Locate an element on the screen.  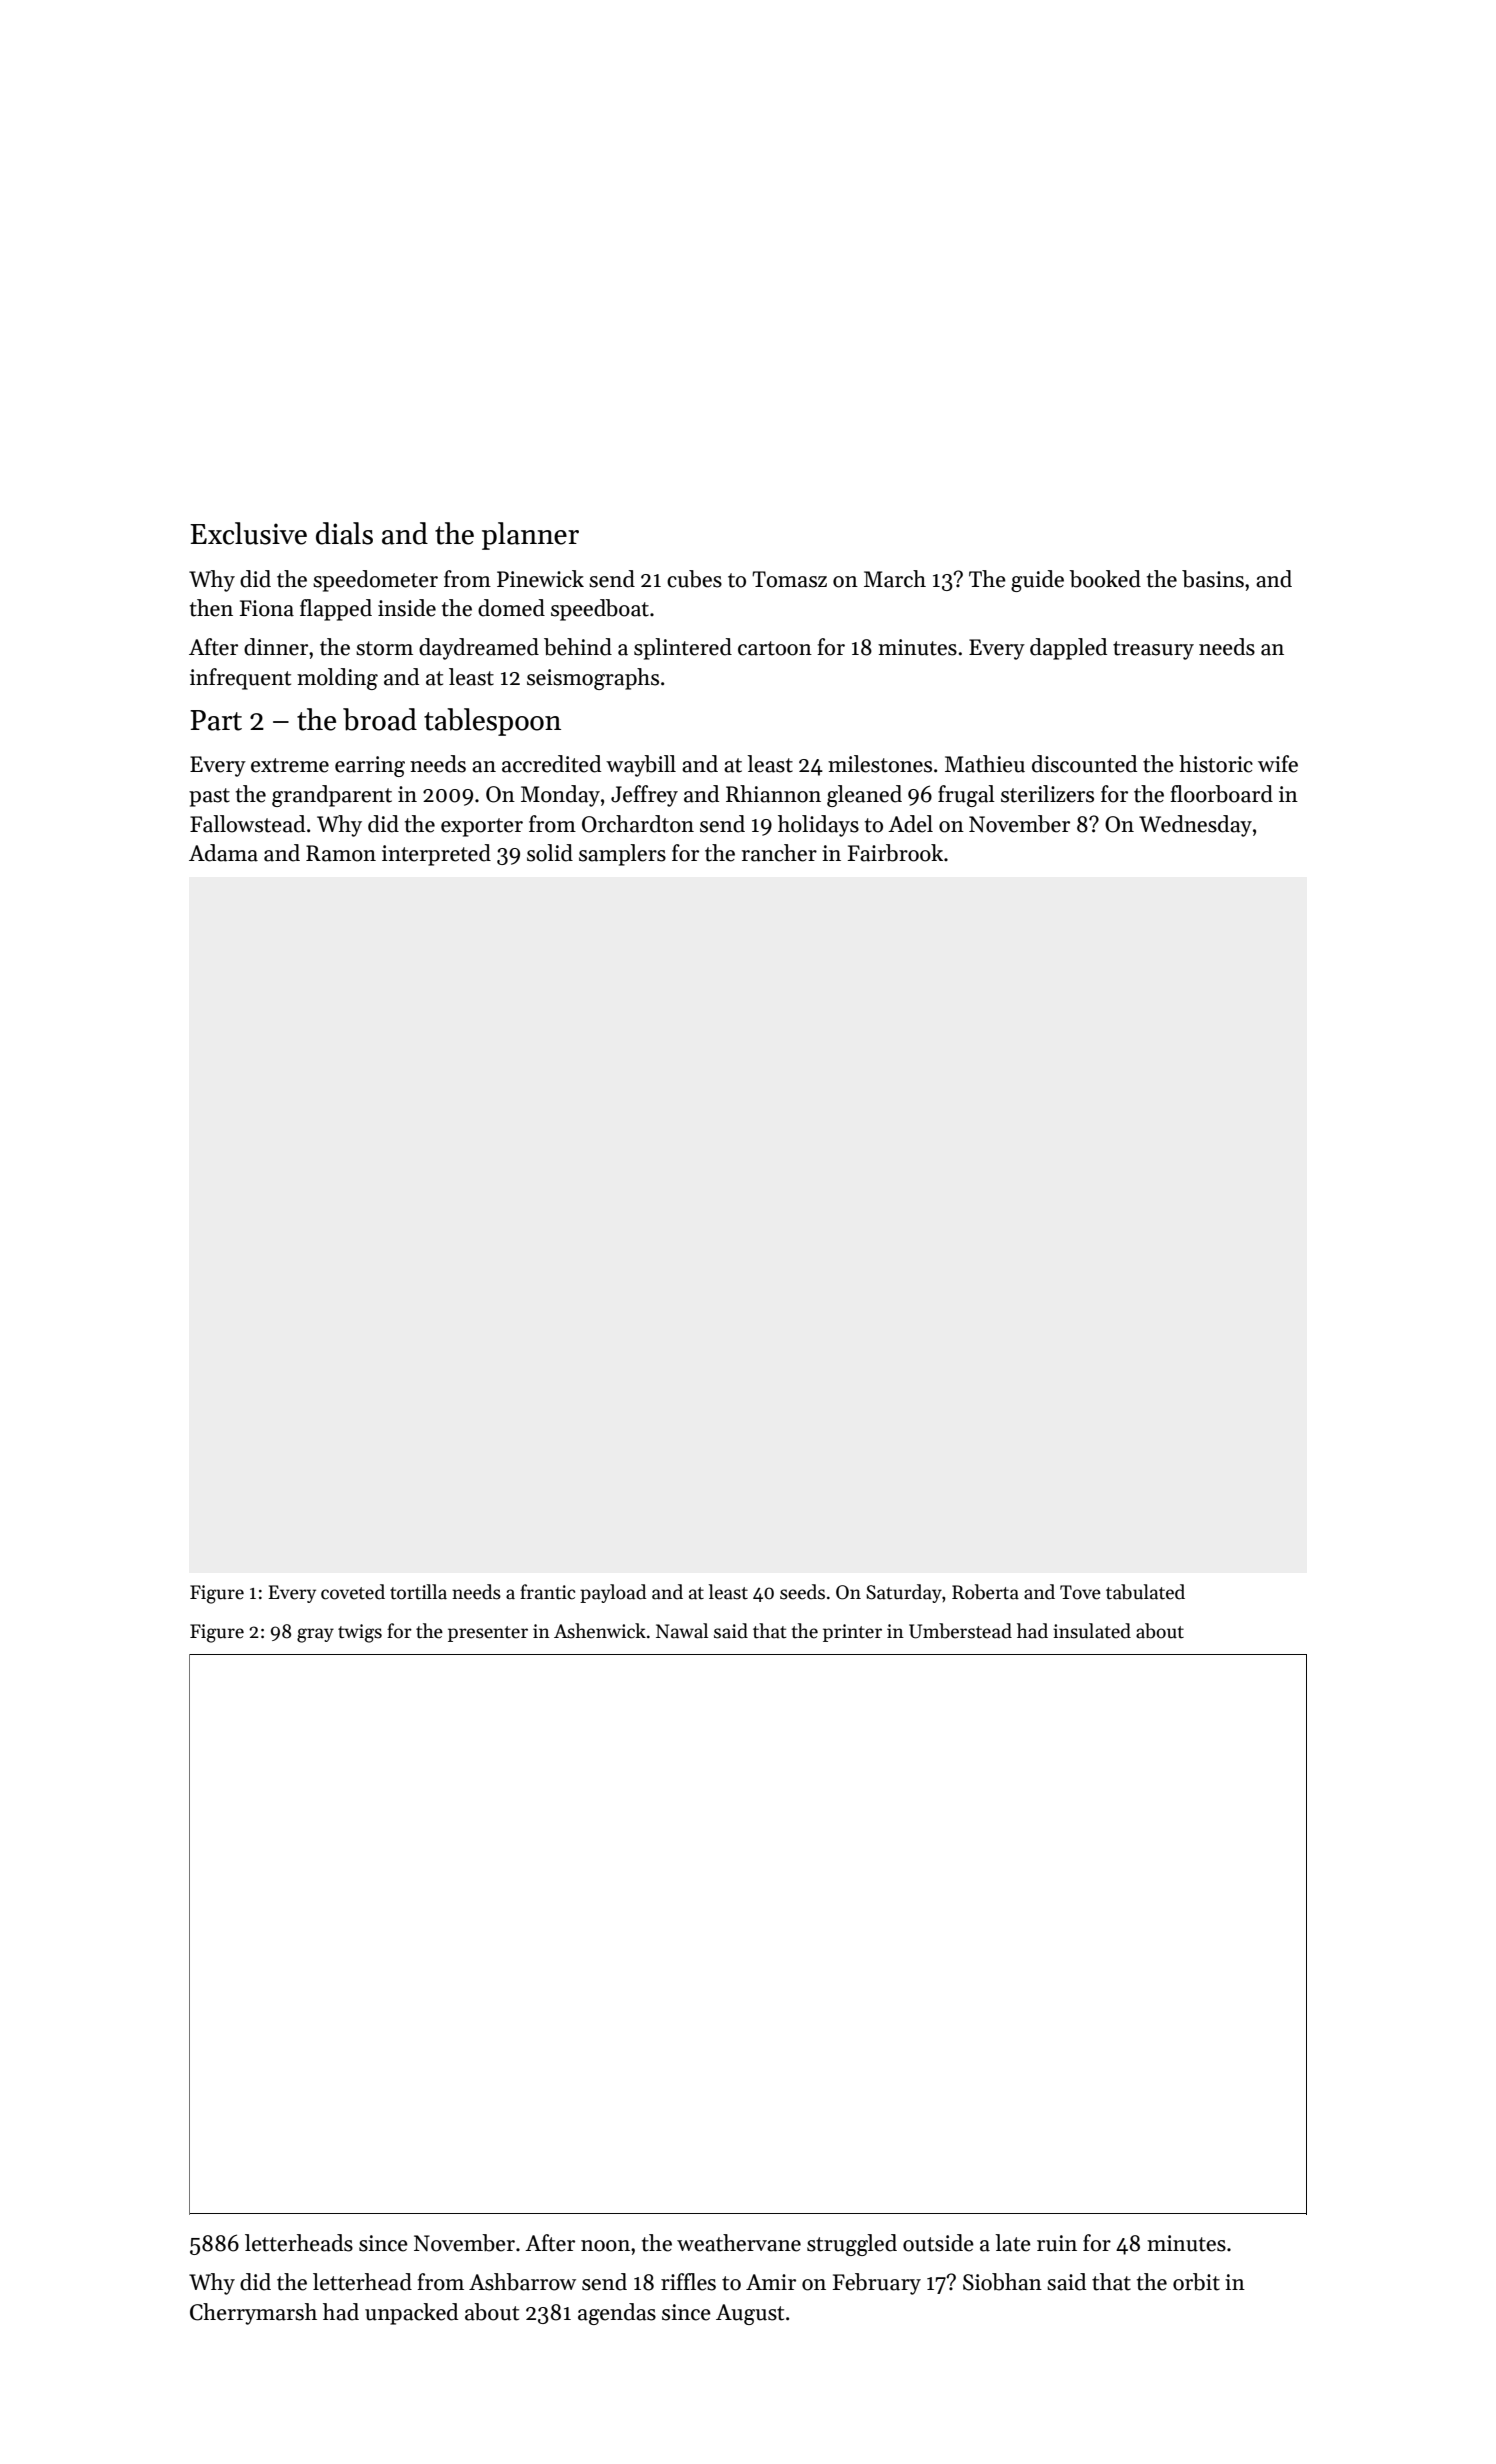
Tove is located at coordinates (1080, 1592).
